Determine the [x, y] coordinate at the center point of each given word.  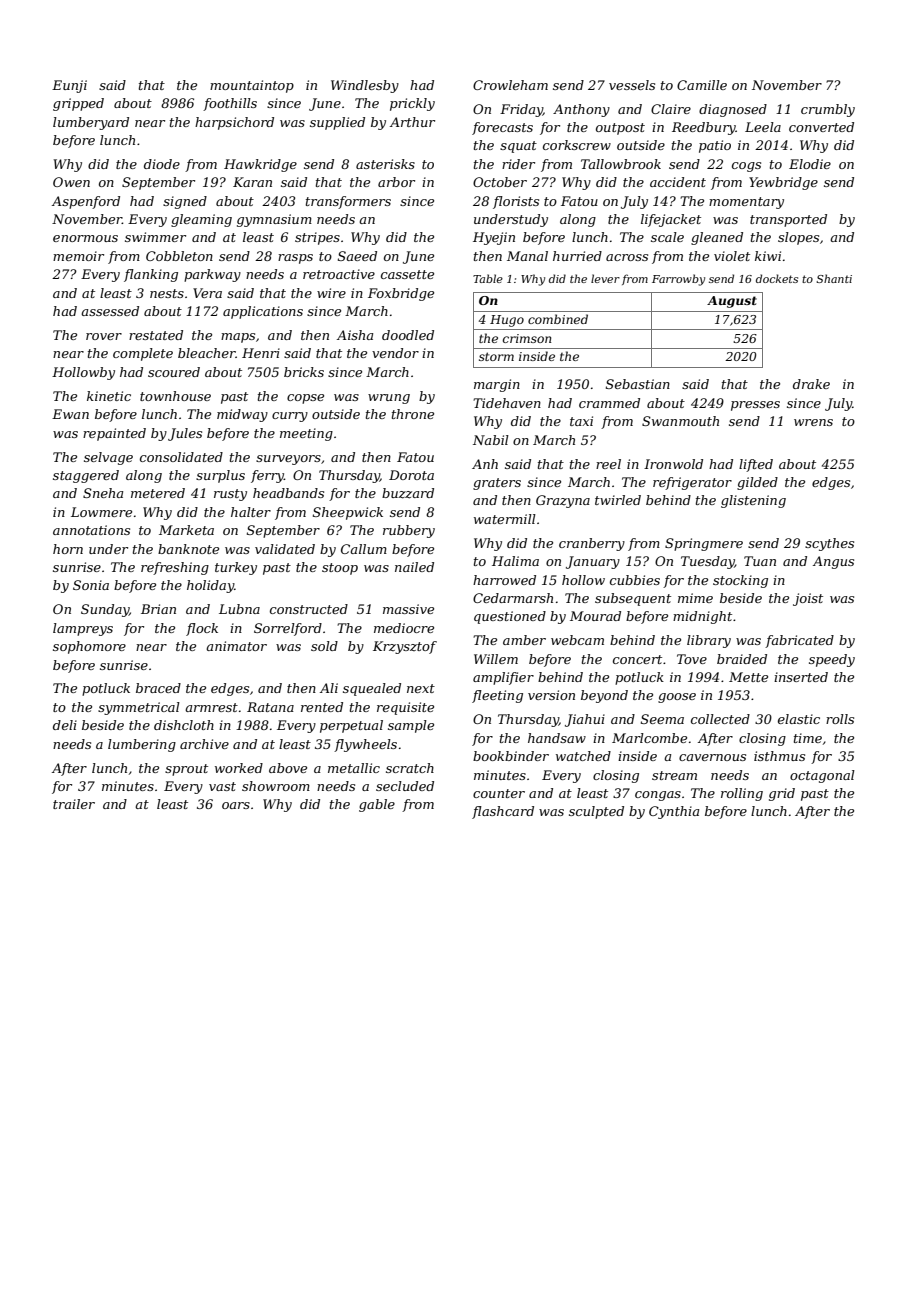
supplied [337, 123]
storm [496, 356]
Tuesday [708, 562]
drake [811, 384]
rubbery [409, 531]
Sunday [105, 610]
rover [104, 336]
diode [162, 164]
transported [788, 220]
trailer [74, 804]
